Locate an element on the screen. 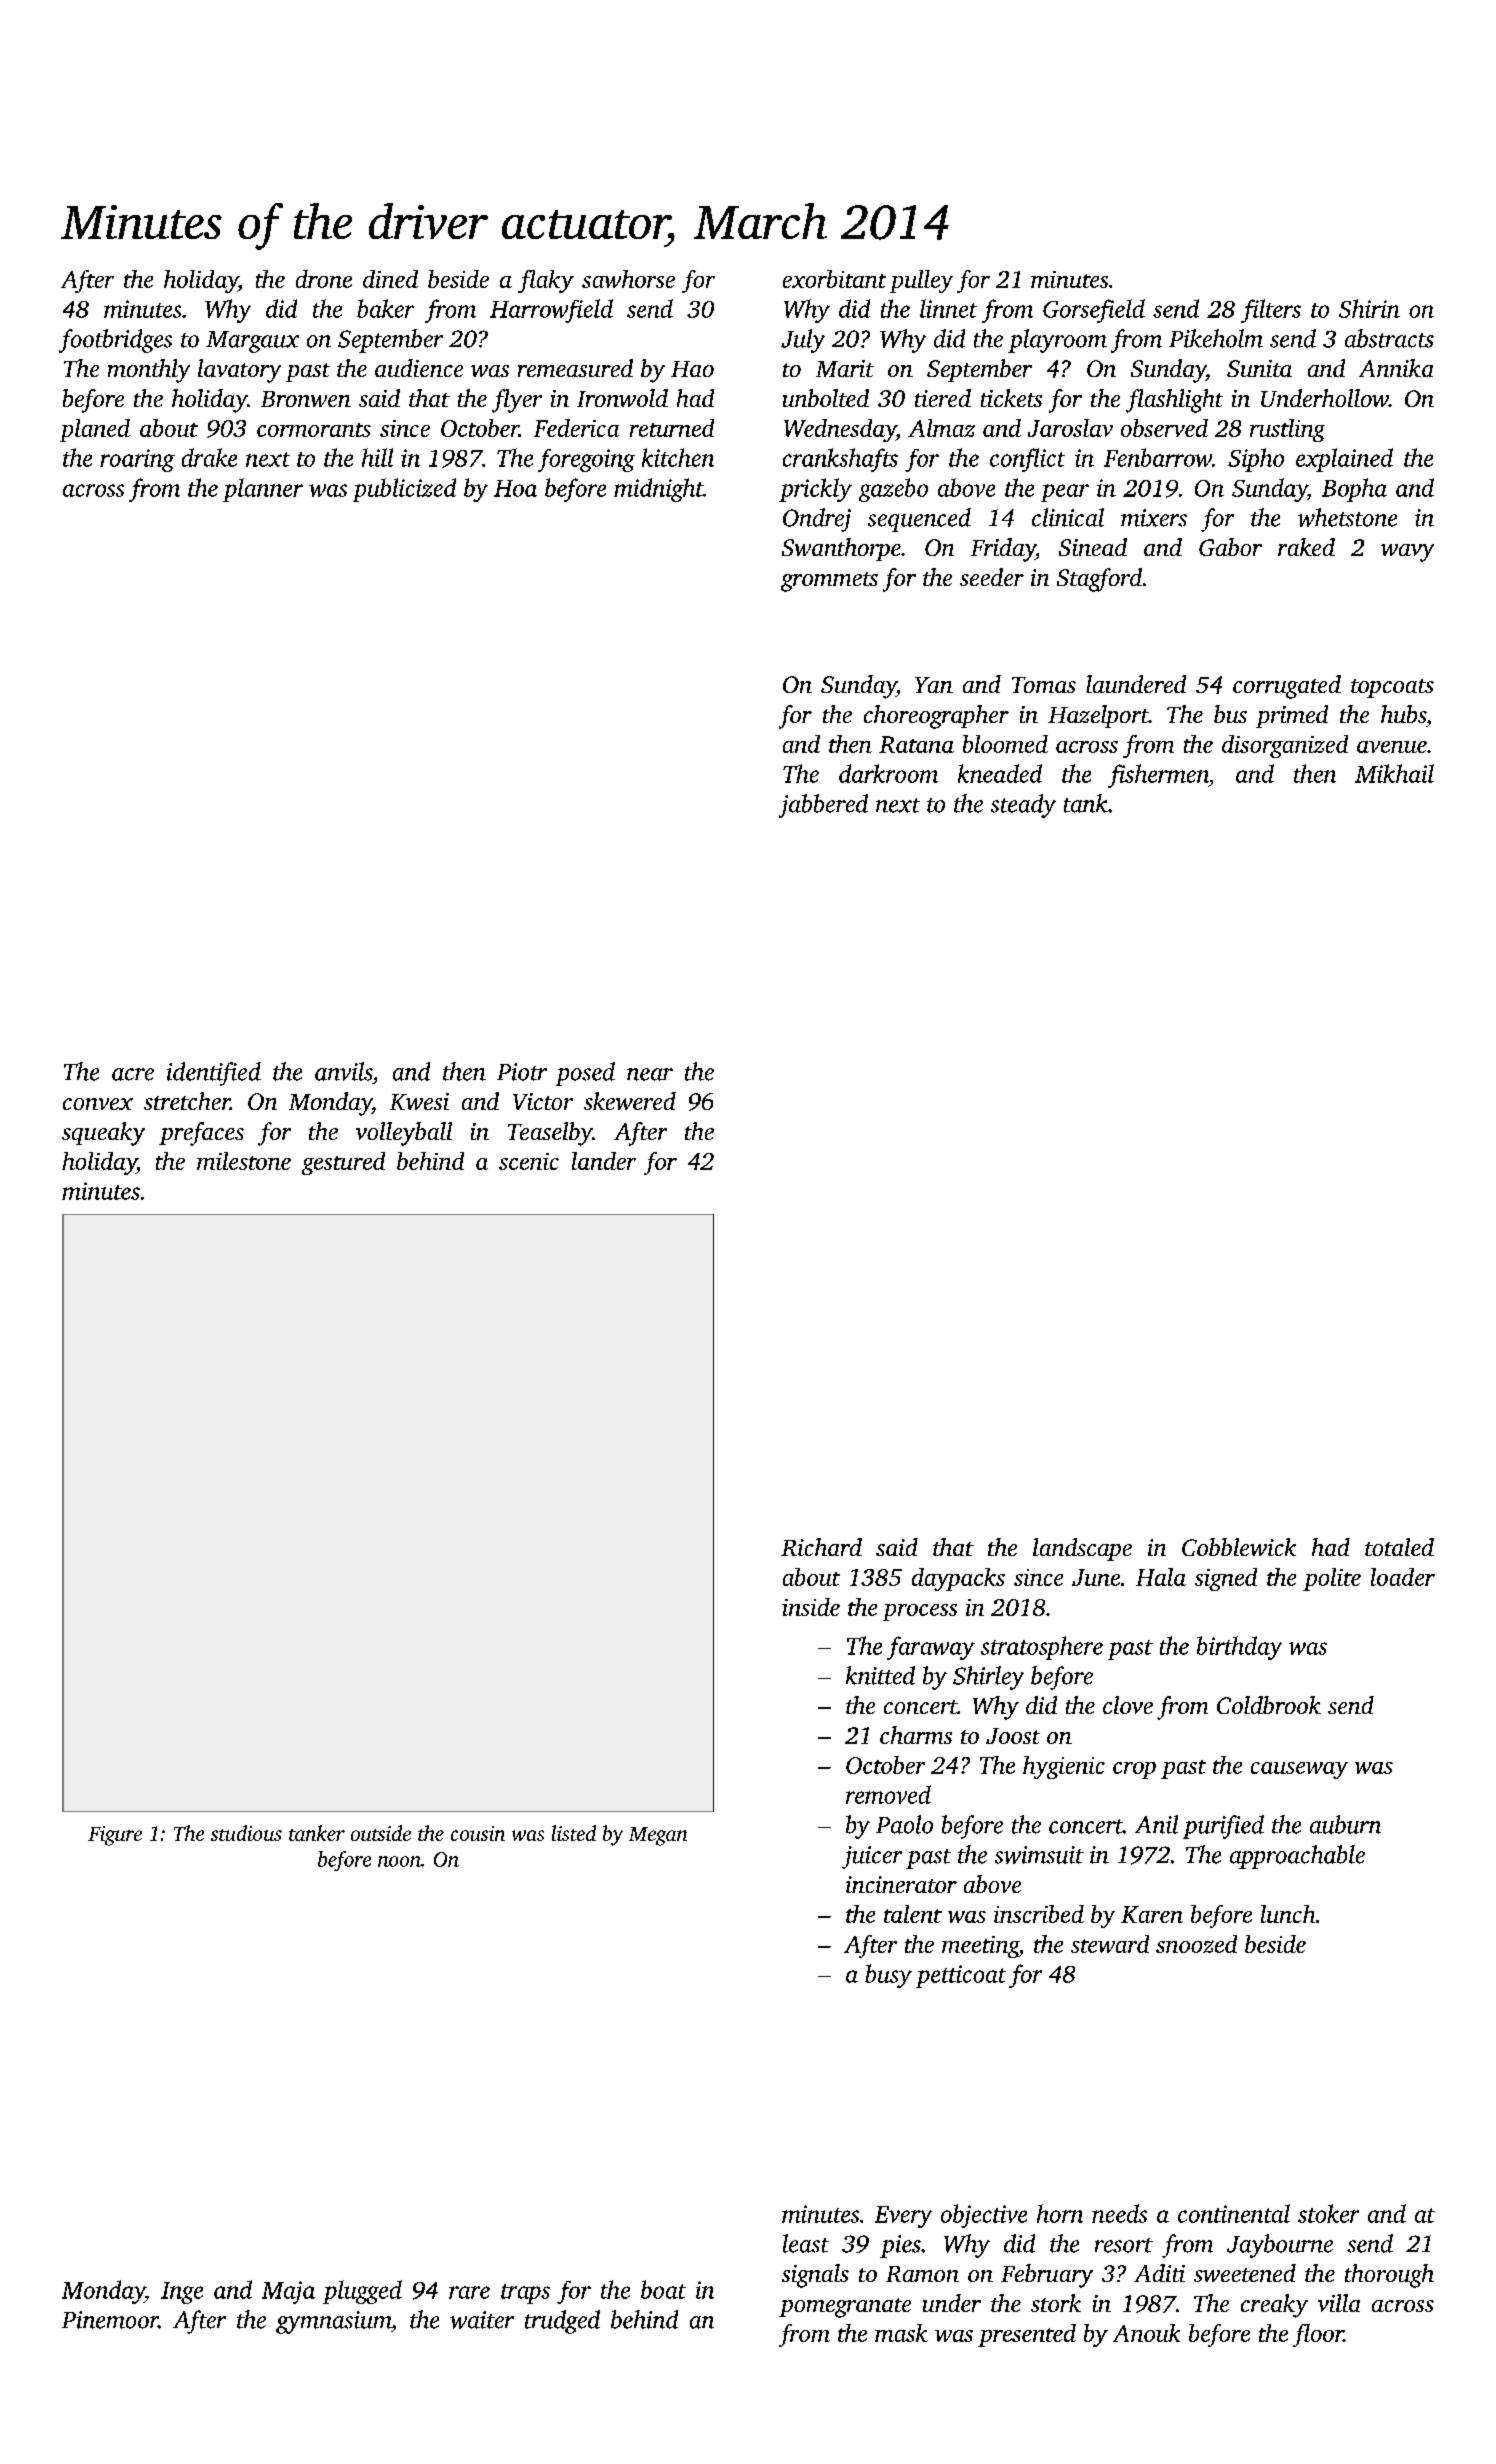  mask is located at coordinates (901, 2333).
